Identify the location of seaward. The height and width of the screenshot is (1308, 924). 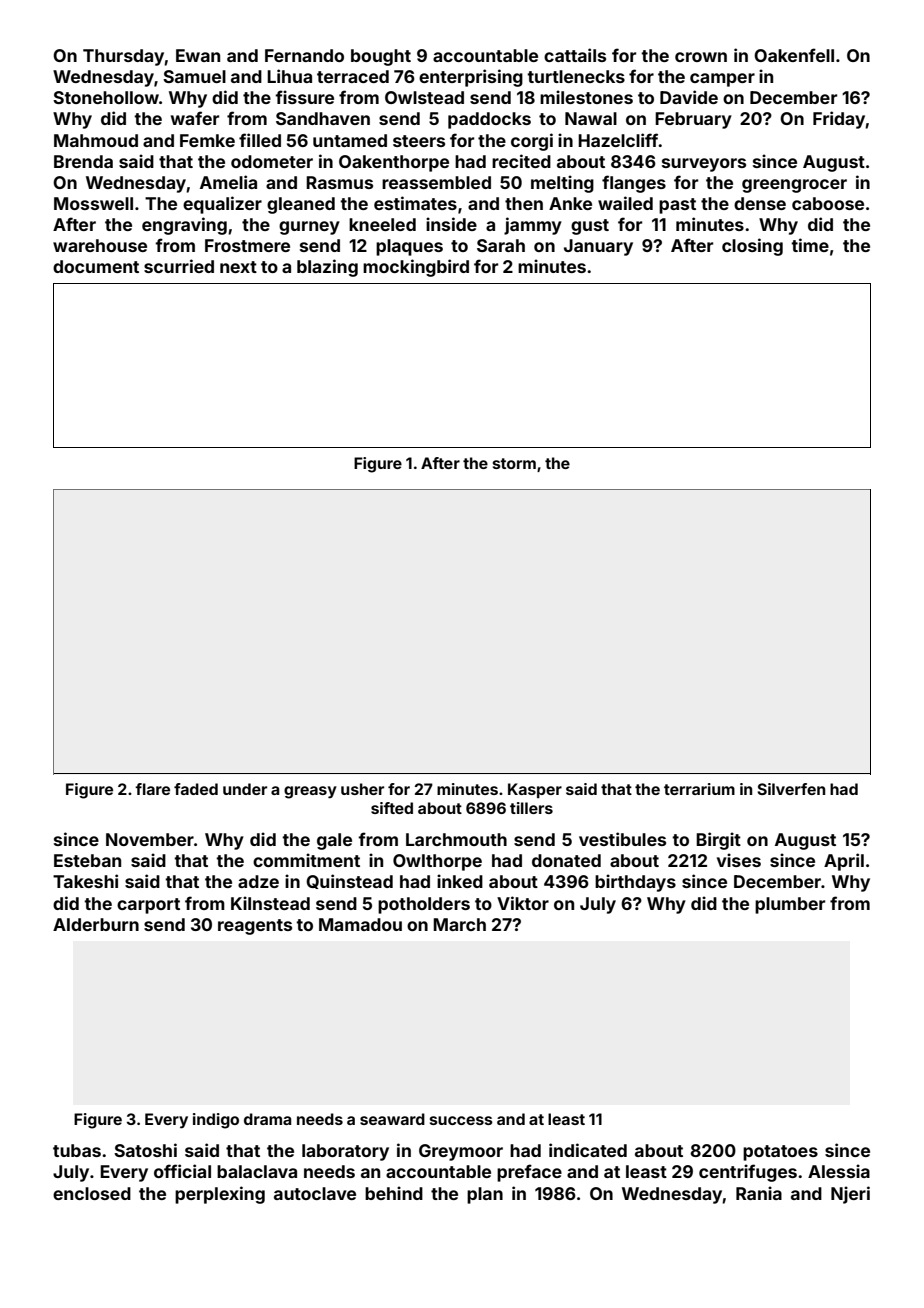
(392, 1119).
